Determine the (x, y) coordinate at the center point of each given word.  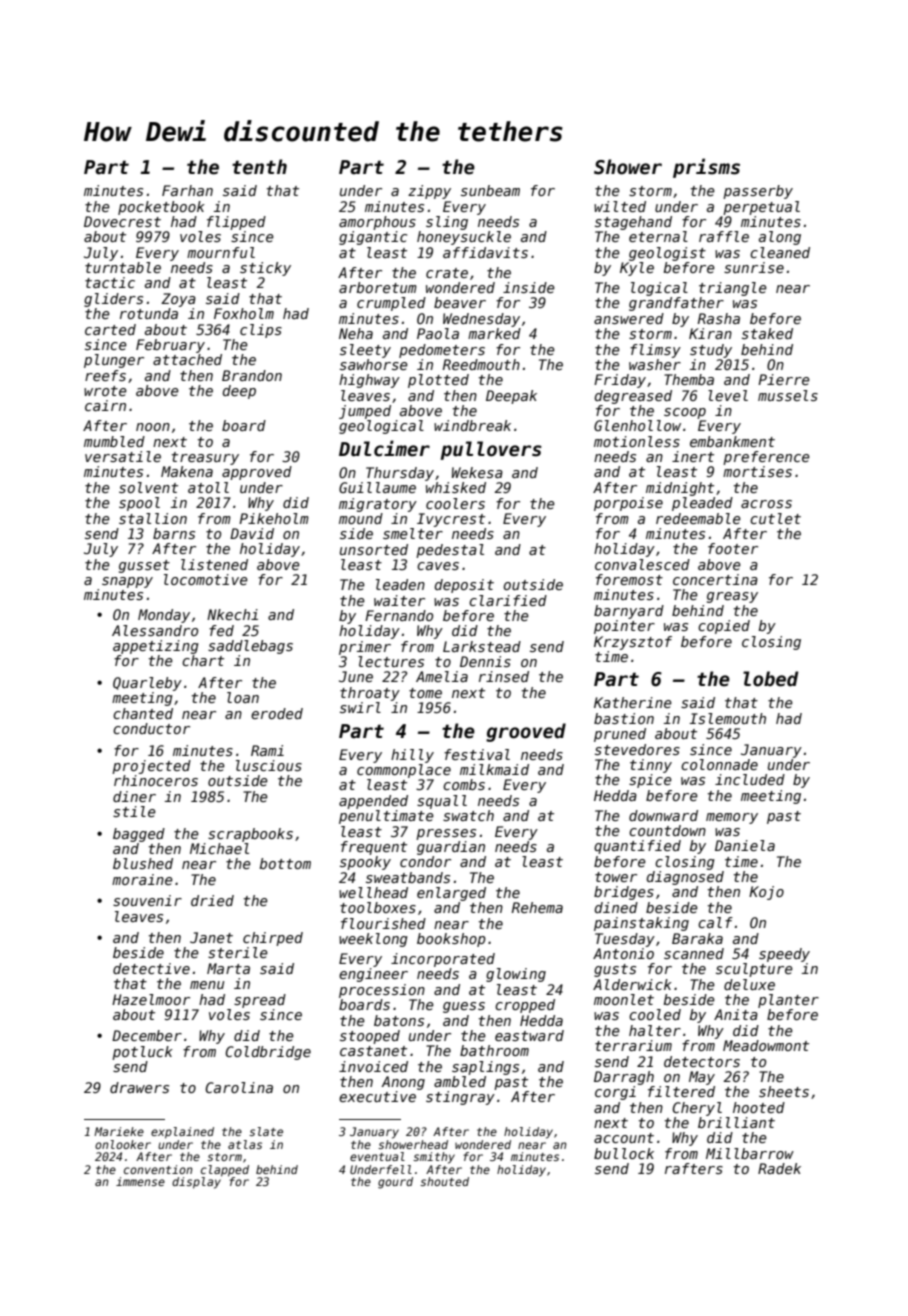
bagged (139, 835)
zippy (429, 192)
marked (494, 333)
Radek (779, 1168)
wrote (105, 391)
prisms (706, 168)
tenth (259, 167)
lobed (771, 679)
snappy (127, 582)
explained (182, 1133)
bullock (624, 1153)
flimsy (655, 351)
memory (732, 818)
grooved (526, 732)
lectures (391, 661)
